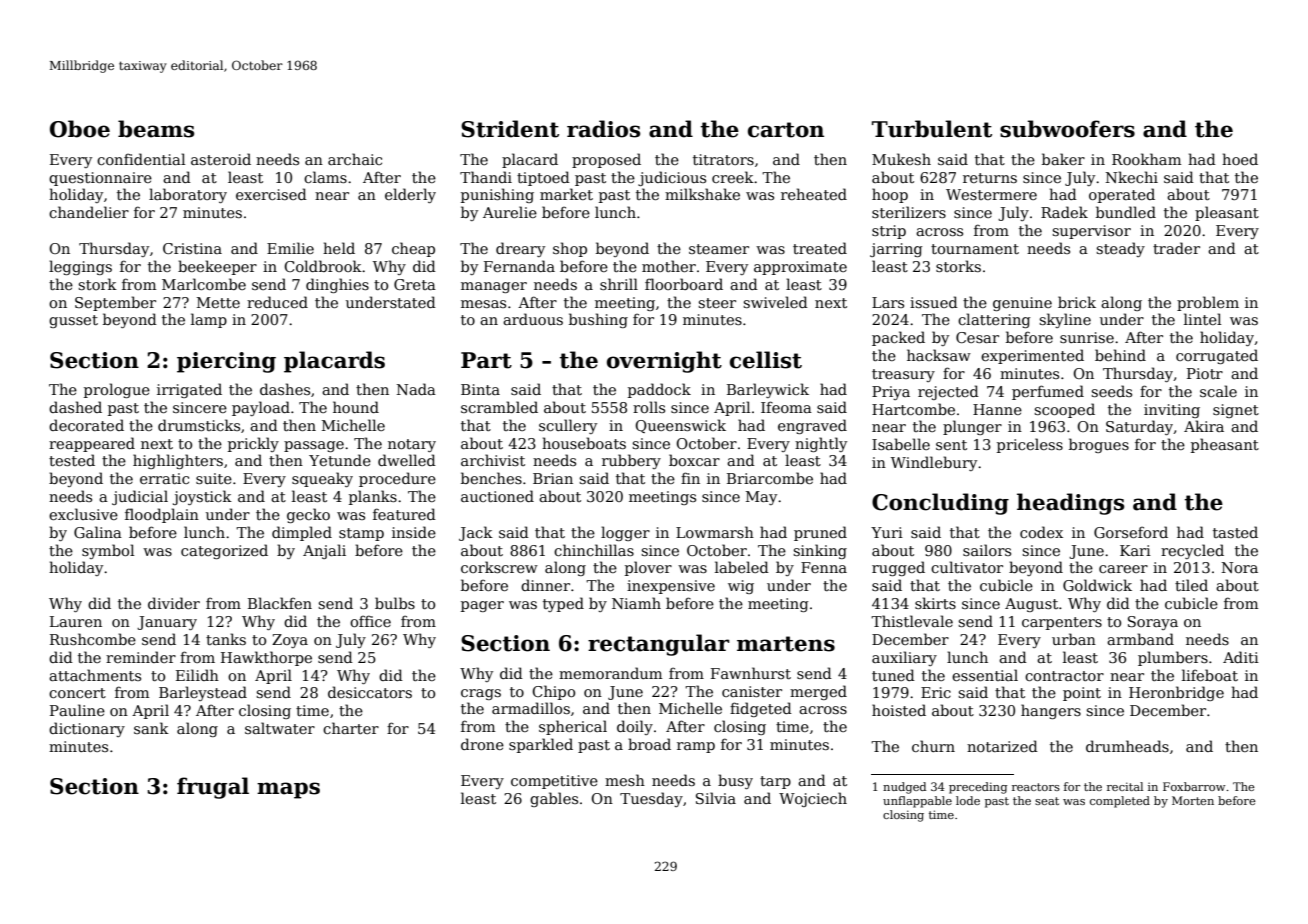 This image has height=924, width=1308. I want to click on Soraya, so click(1153, 623).
